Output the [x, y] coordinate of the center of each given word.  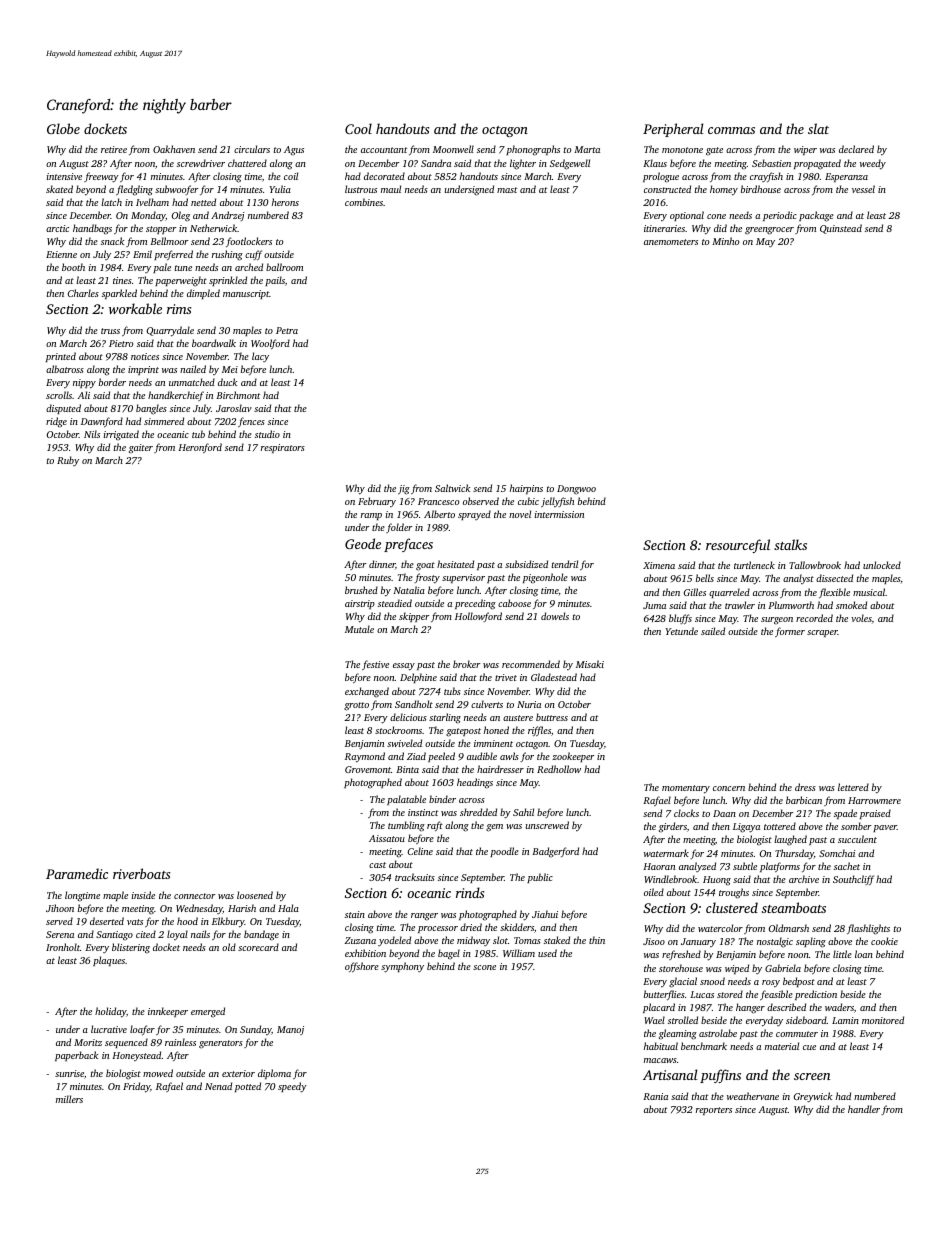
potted [248, 1087]
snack [112, 241]
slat [818, 128]
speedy [292, 1087]
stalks [790, 544]
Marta [587, 149]
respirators [283, 448]
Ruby [68, 461]
